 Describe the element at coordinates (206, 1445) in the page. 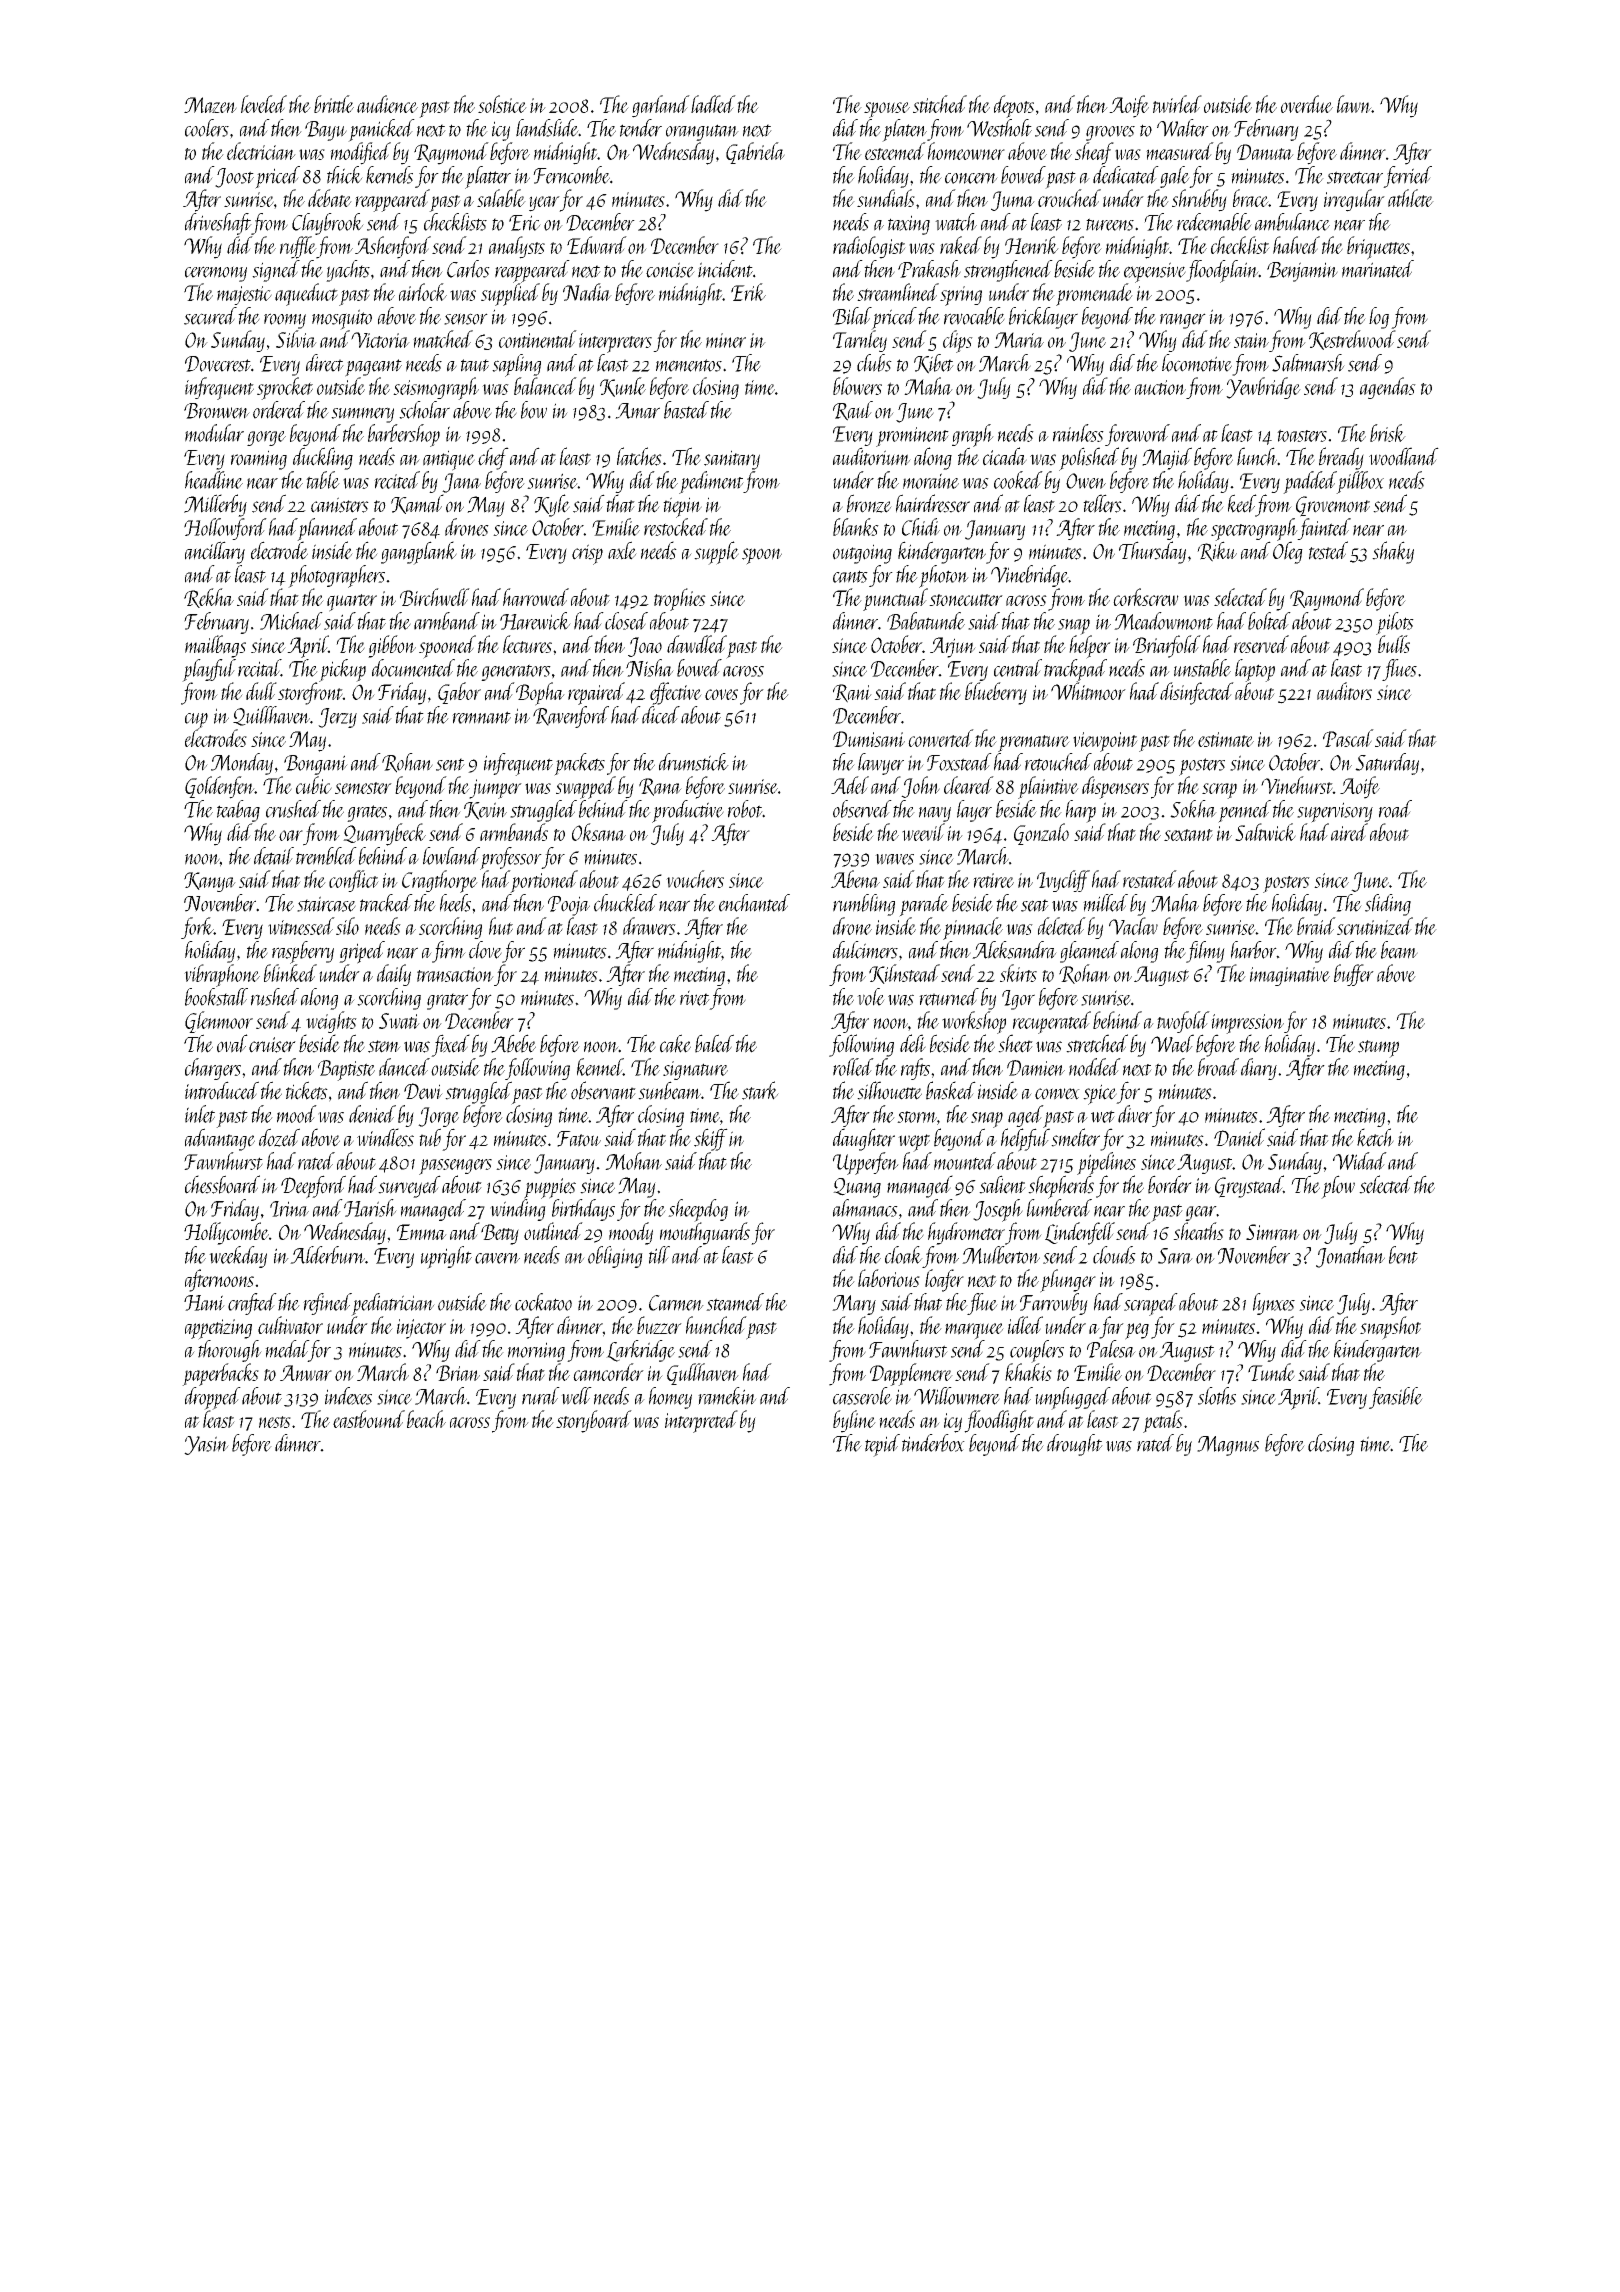

I see `Yasin` at that location.
